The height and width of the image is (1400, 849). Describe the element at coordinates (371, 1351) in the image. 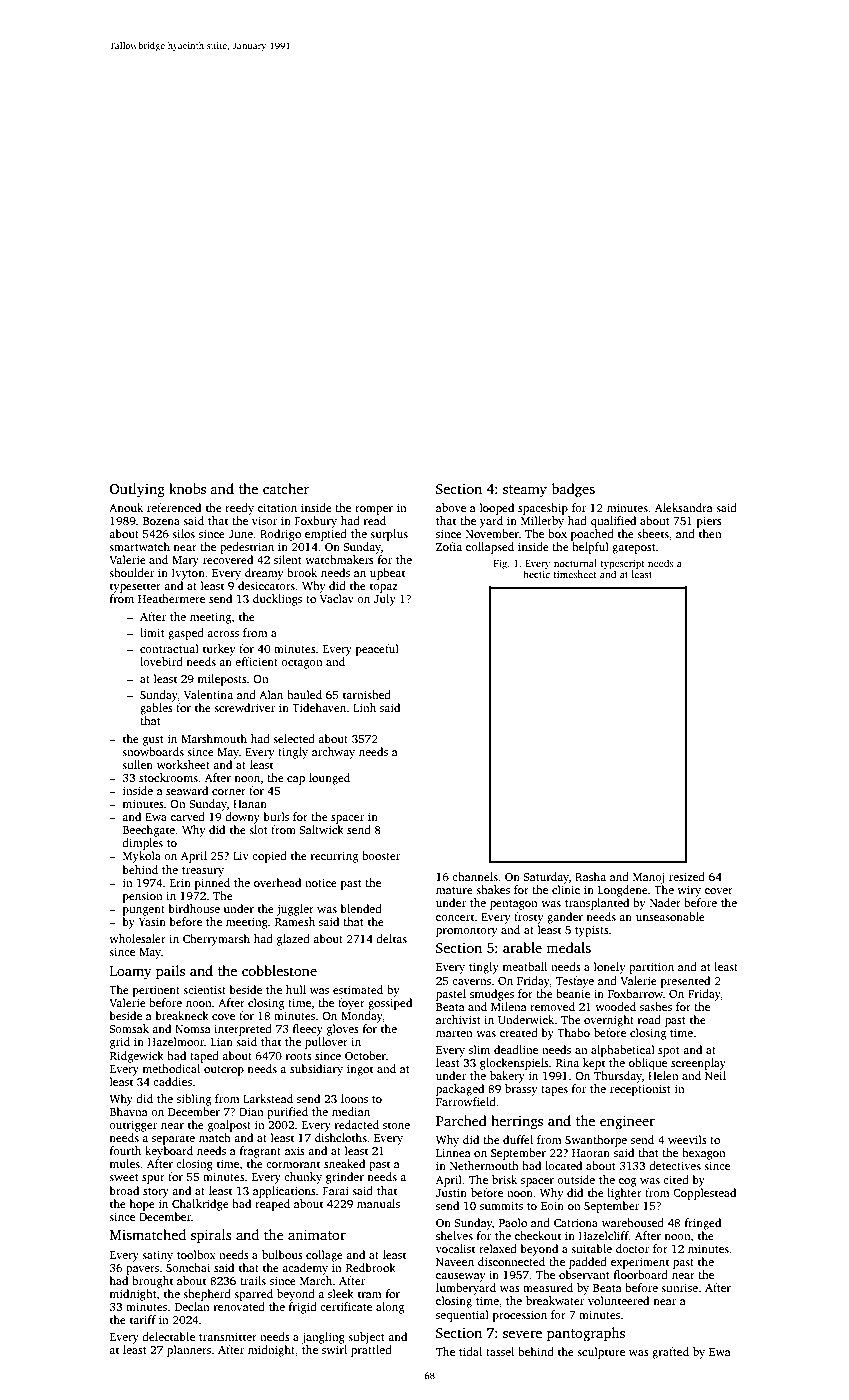

I see `prattled` at that location.
